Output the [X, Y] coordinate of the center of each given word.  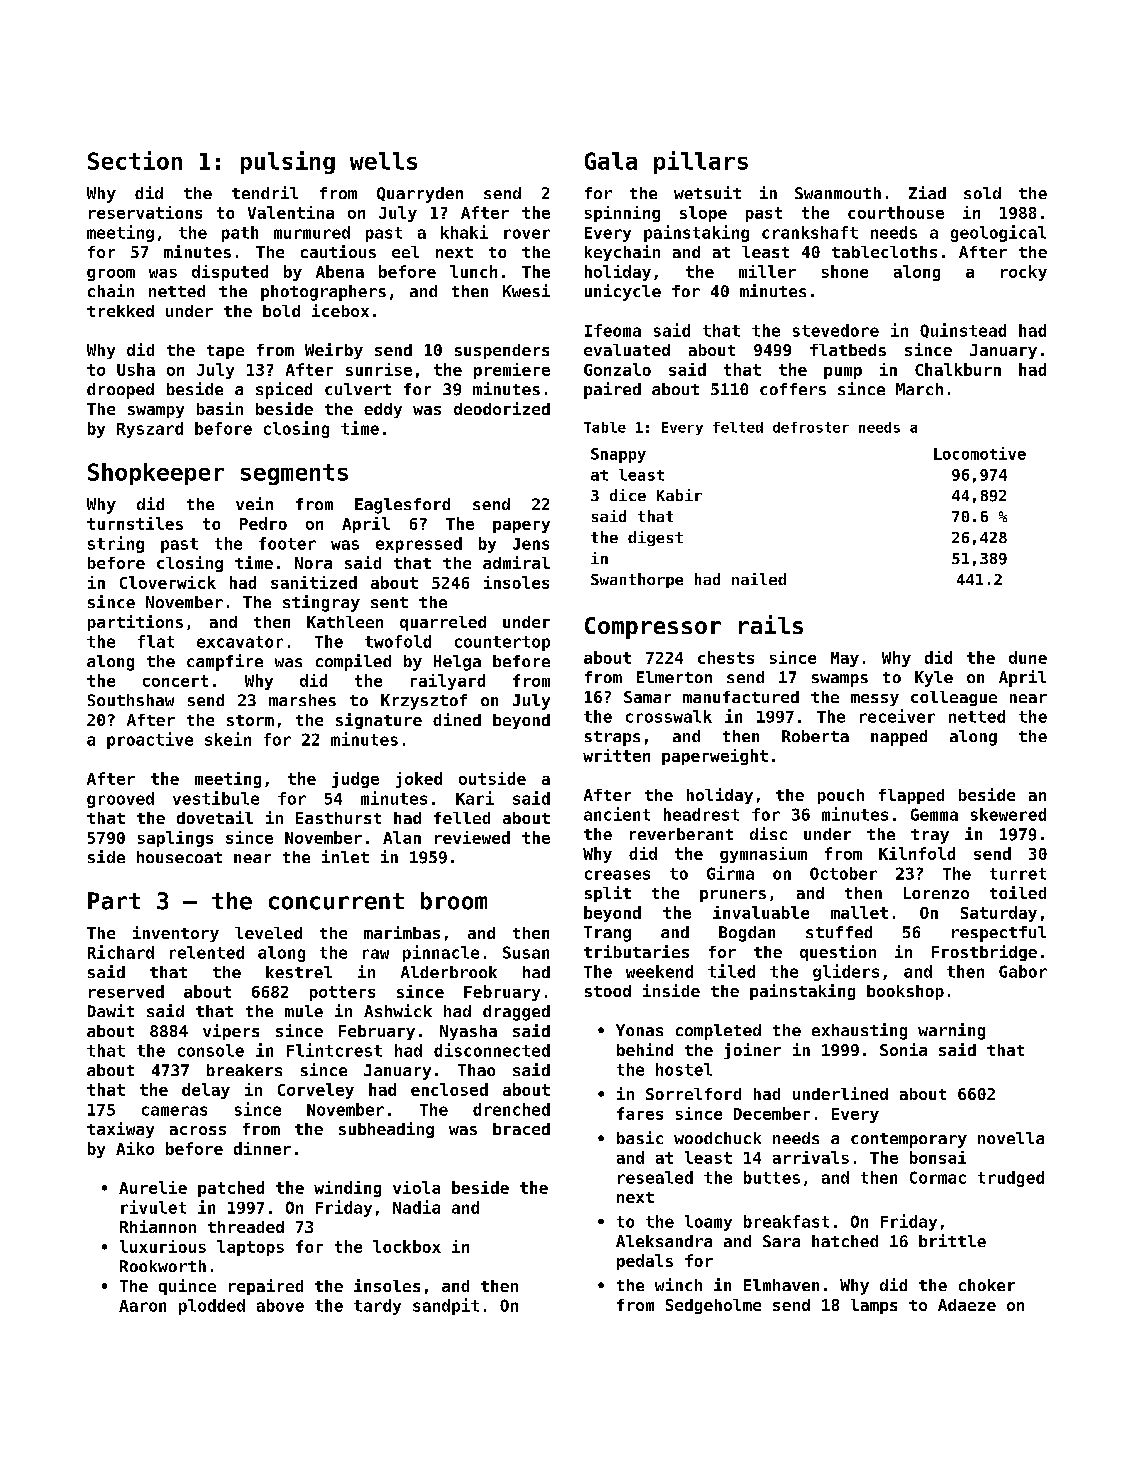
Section [135, 160]
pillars [701, 162]
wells [383, 161]
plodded [212, 1307]
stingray [321, 603]
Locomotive [980, 453]
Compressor [653, 628]
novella [1011, 1138]
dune [1028, 657]
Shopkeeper [156, 474]
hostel [684, 1069]
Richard [121, 952]
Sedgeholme [713, 1306]
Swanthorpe [637, 580]
